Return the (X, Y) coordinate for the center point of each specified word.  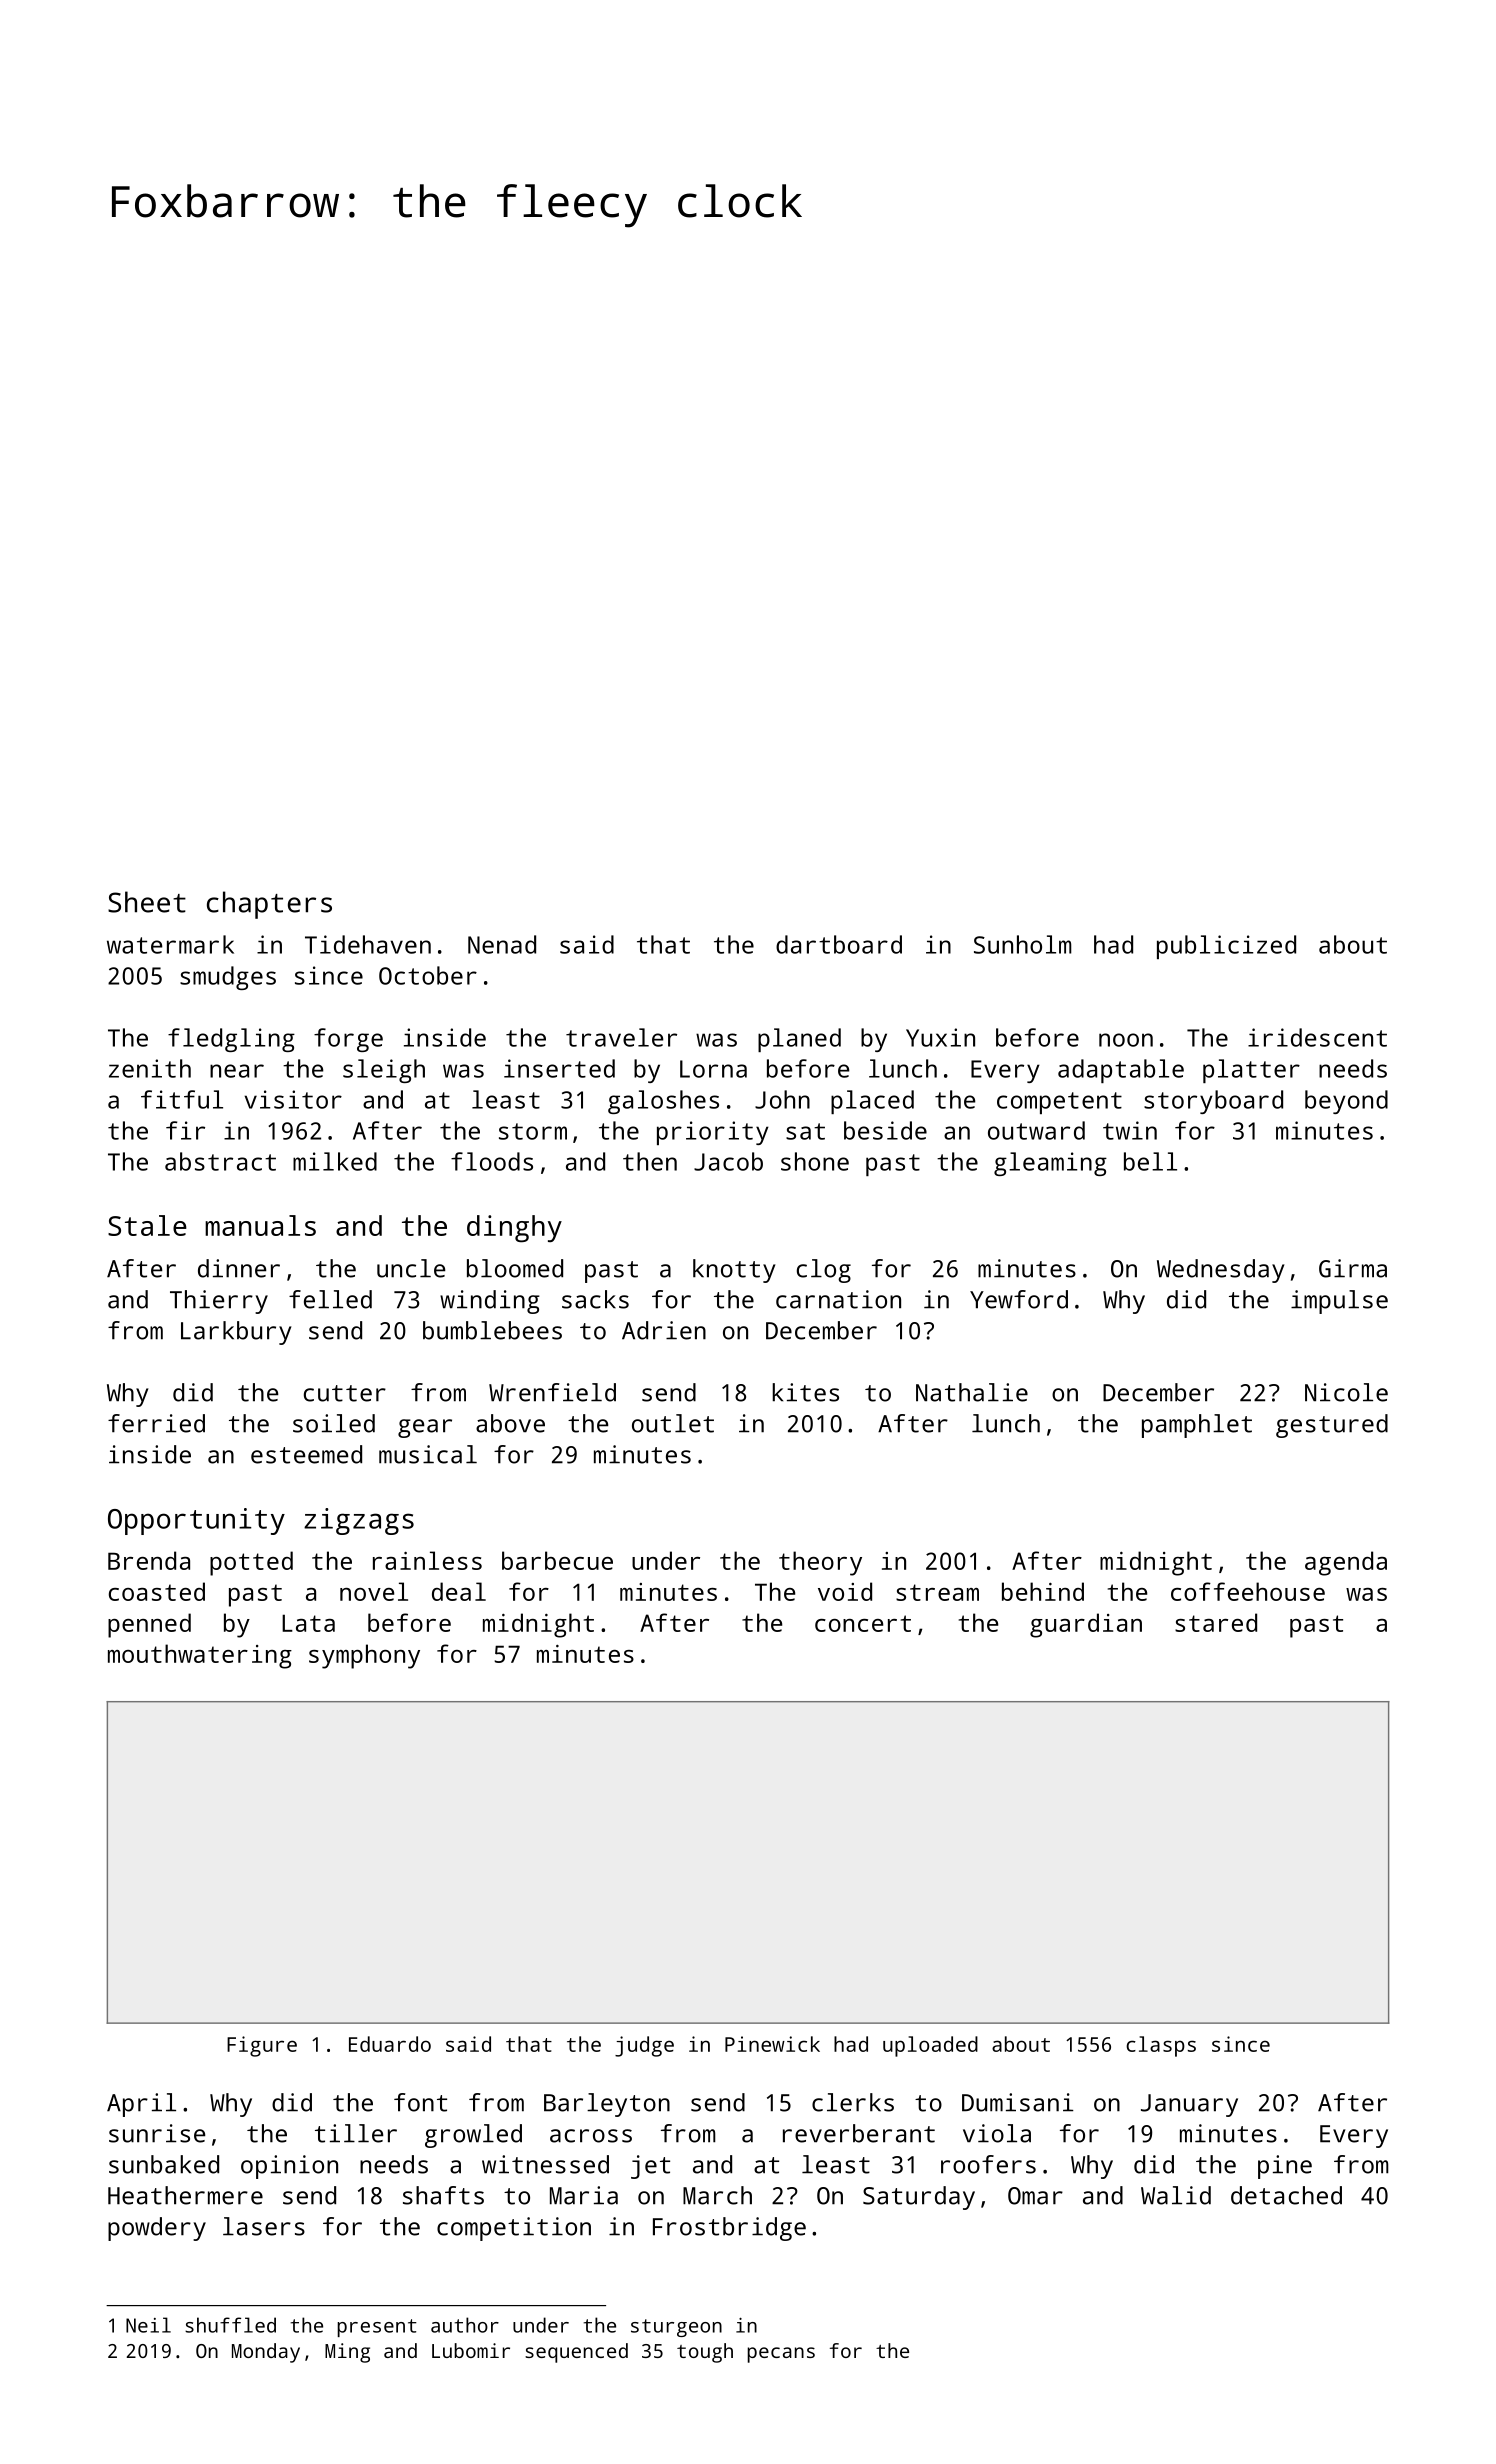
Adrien (664, 1330)
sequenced (576, 2353)
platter (1251, 1071)
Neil (148, 2325)
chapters (269, 905)
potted (251, 1563)
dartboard (839, 944)
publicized (1226, 947)
